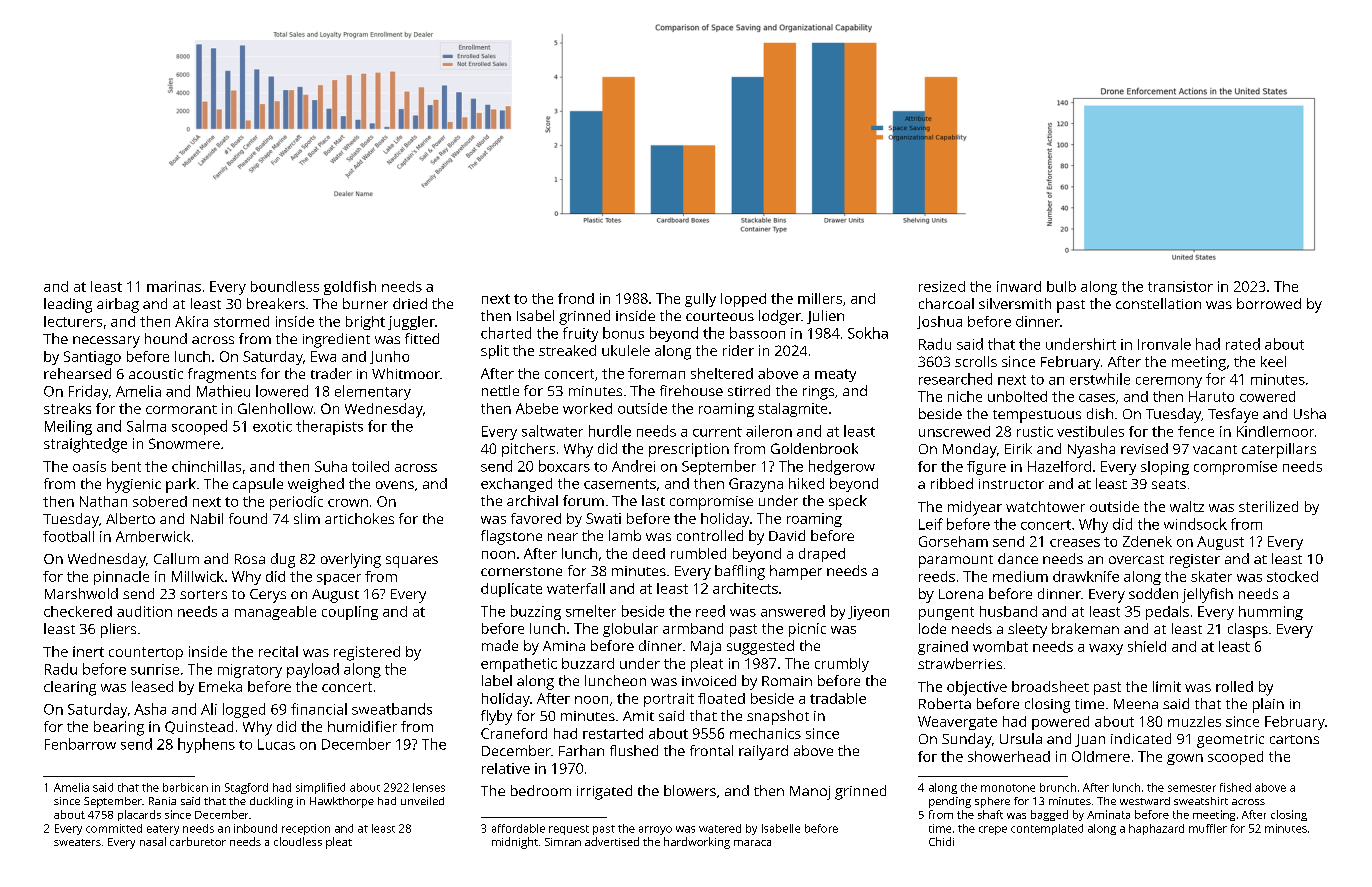 This screenshot has height=887, width=1372. What do you see at coordinates (78, 611) in the screenshot?
I see `checkered` at bounding box center [78, 611].
